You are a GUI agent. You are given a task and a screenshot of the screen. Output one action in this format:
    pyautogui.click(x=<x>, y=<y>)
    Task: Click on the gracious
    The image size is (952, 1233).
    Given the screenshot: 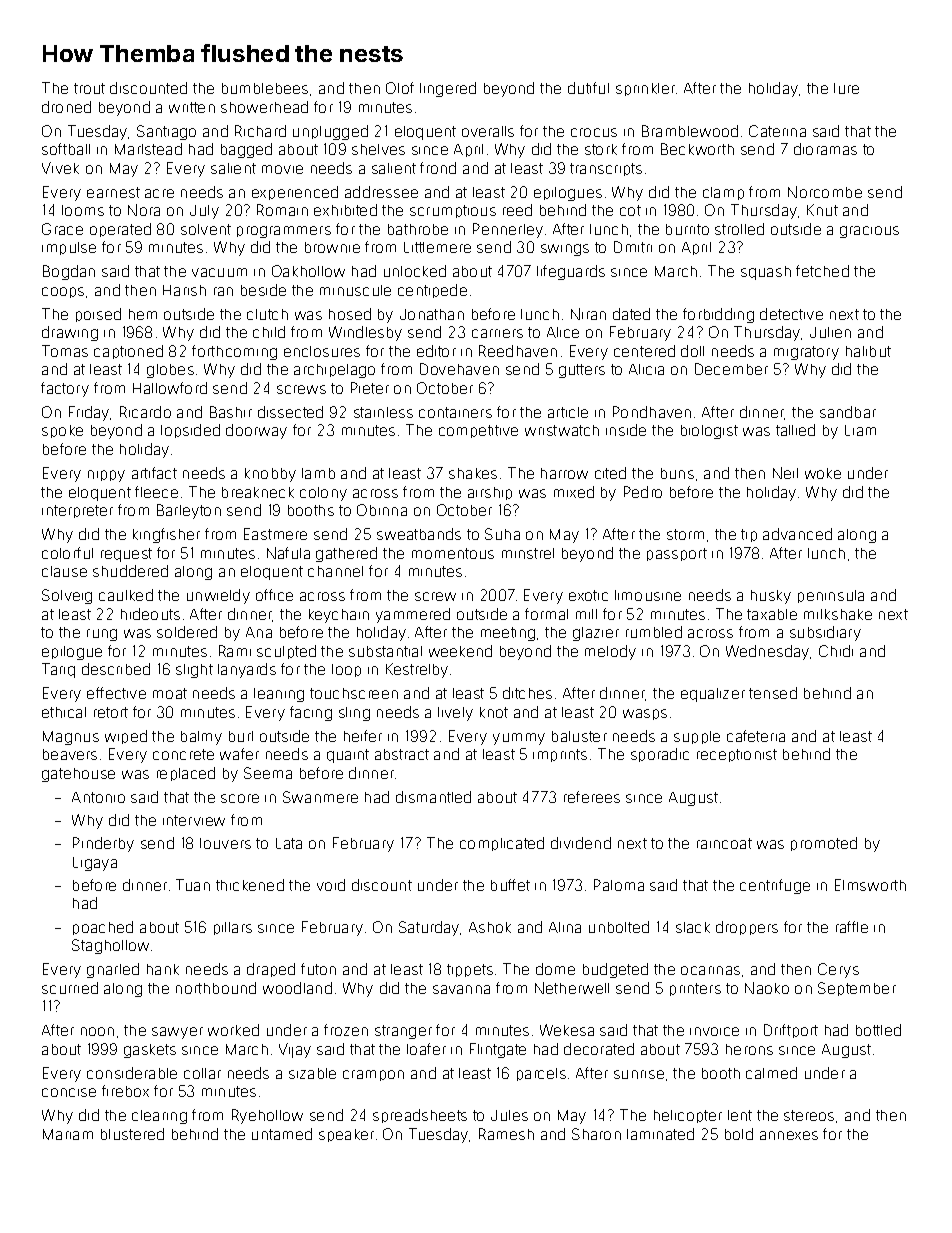 What is the action you would take?
    pyautogui.click(x=869, y=232)
